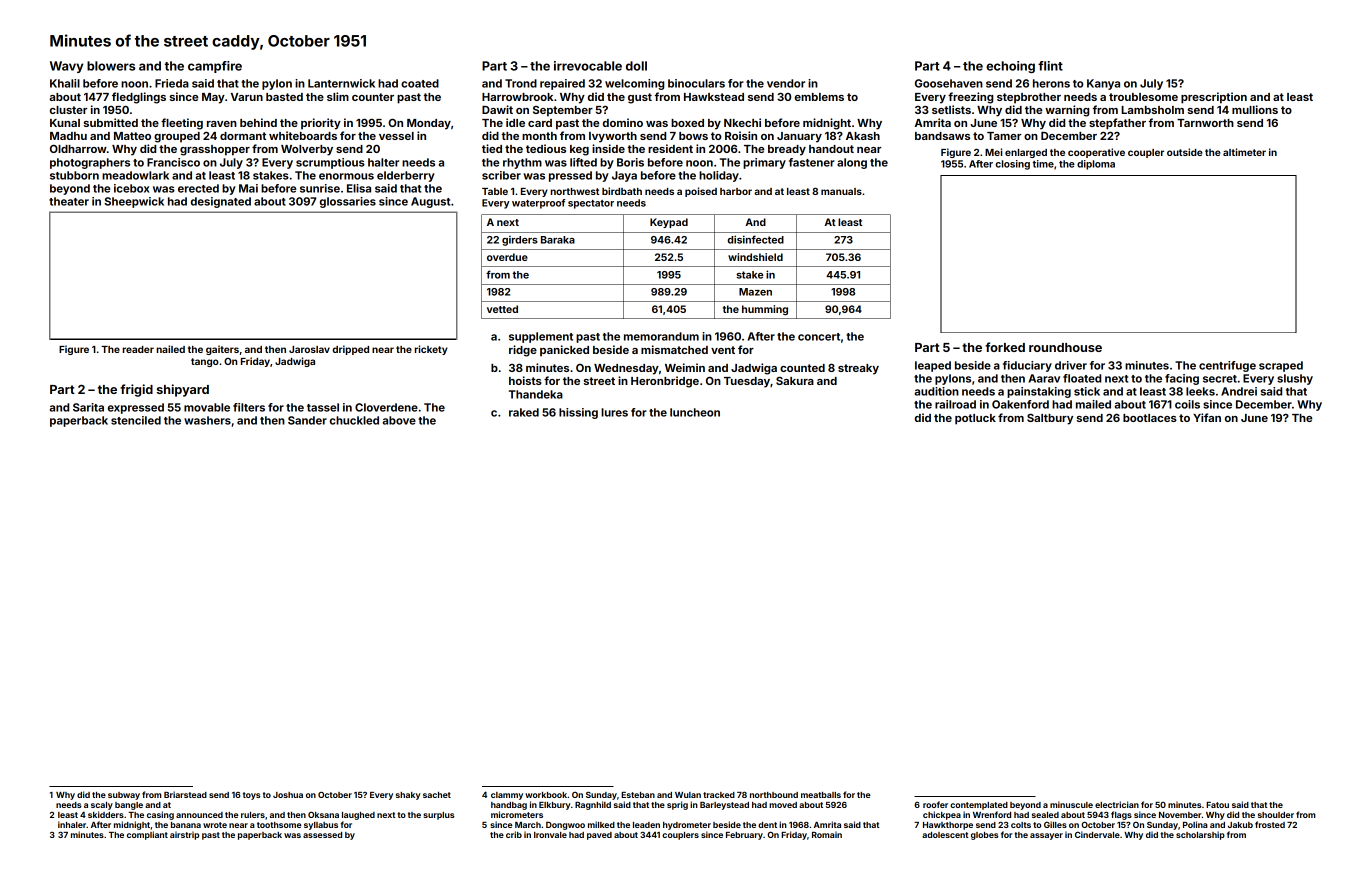  Describe the element at coordinates (1217, 805) in the screenshot. I see `Fatou` at that location.
